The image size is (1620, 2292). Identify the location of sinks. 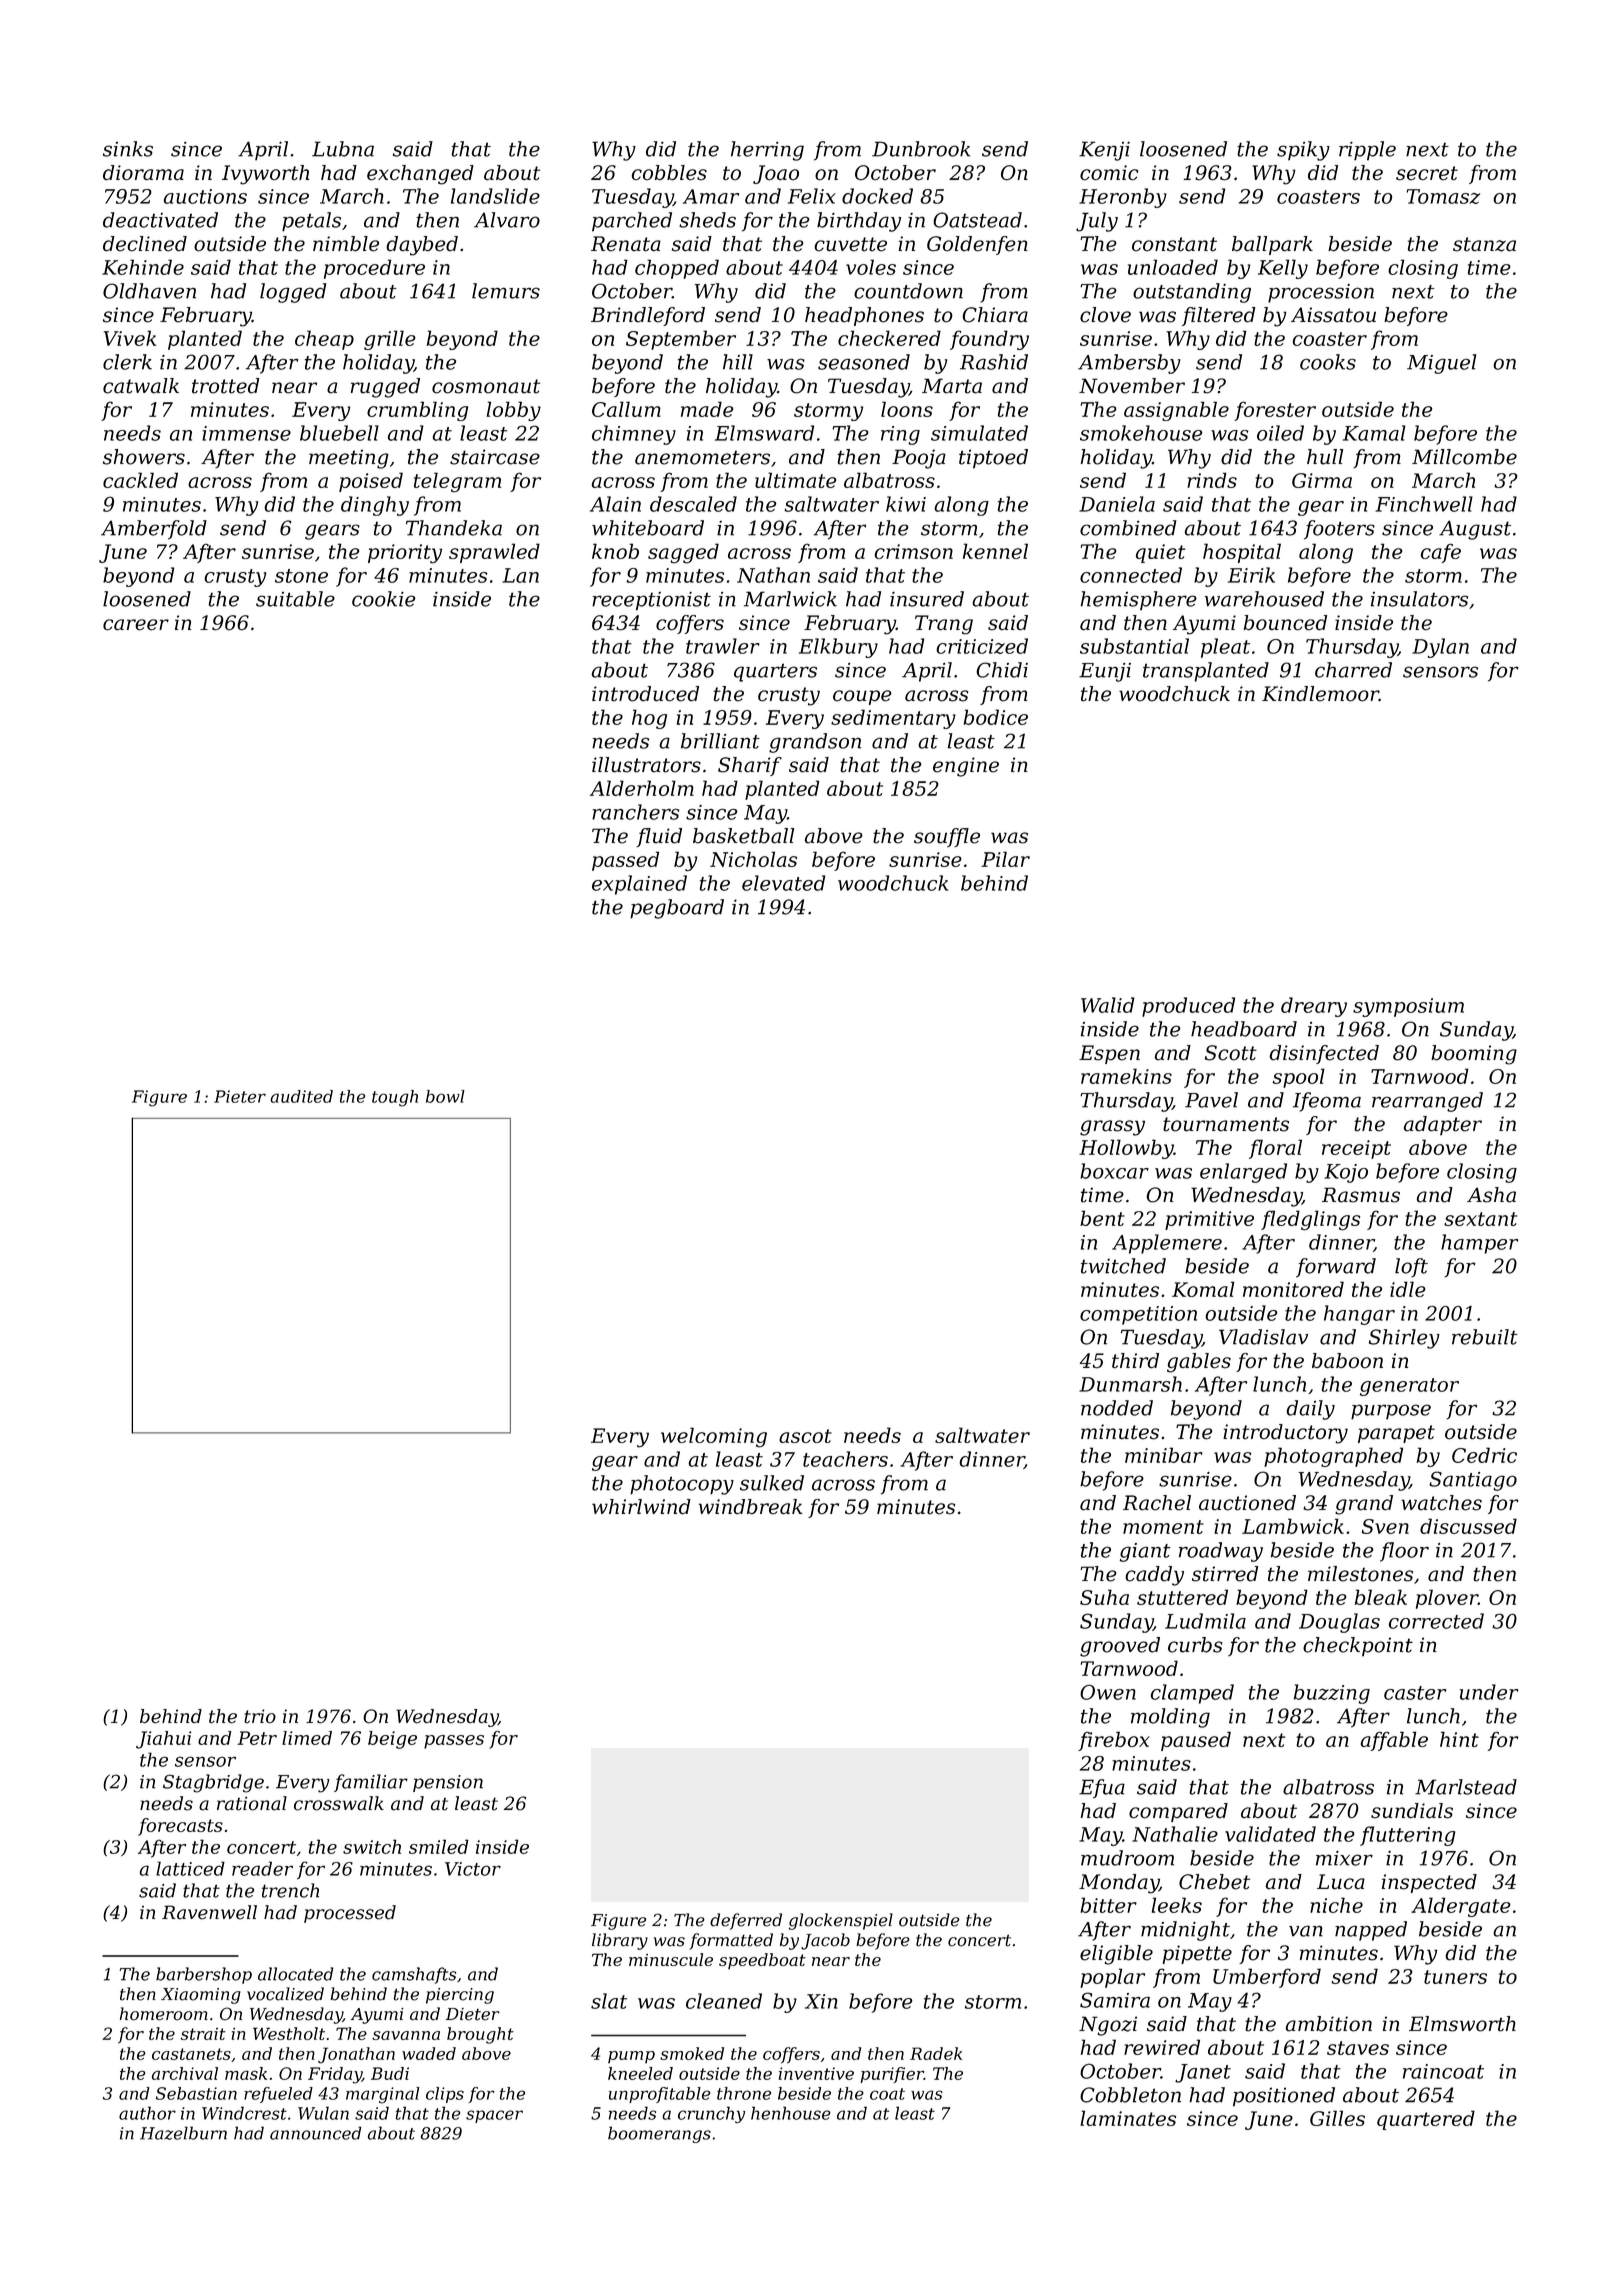
(128, 149).
